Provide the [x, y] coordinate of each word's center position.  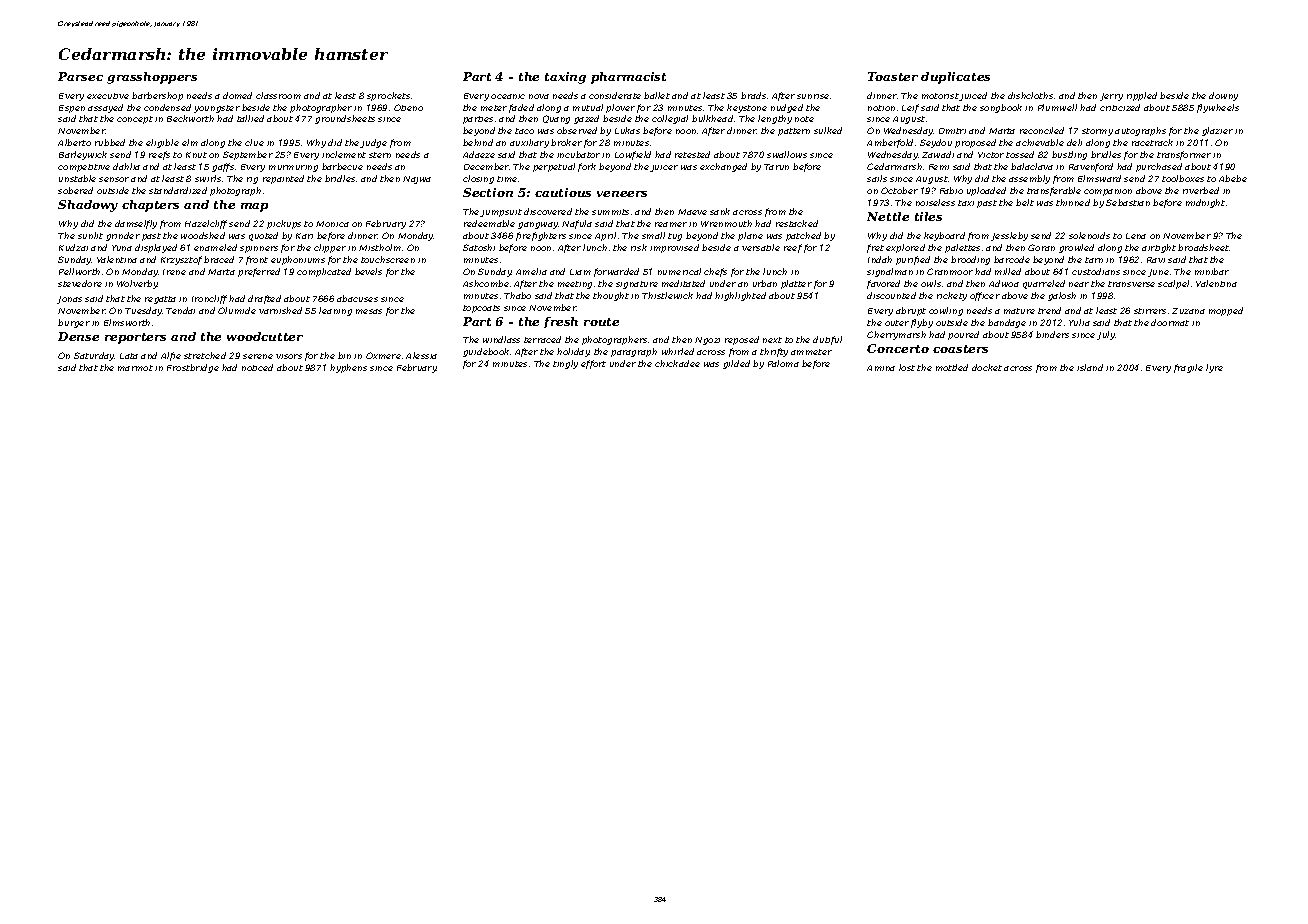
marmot [135, 368]
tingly [565, 364]
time [507, 179]
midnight [1205, 203]
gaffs [223, 167]
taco [524, 131]
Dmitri [952, 131]
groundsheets [345, 119]
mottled [952, 367]
